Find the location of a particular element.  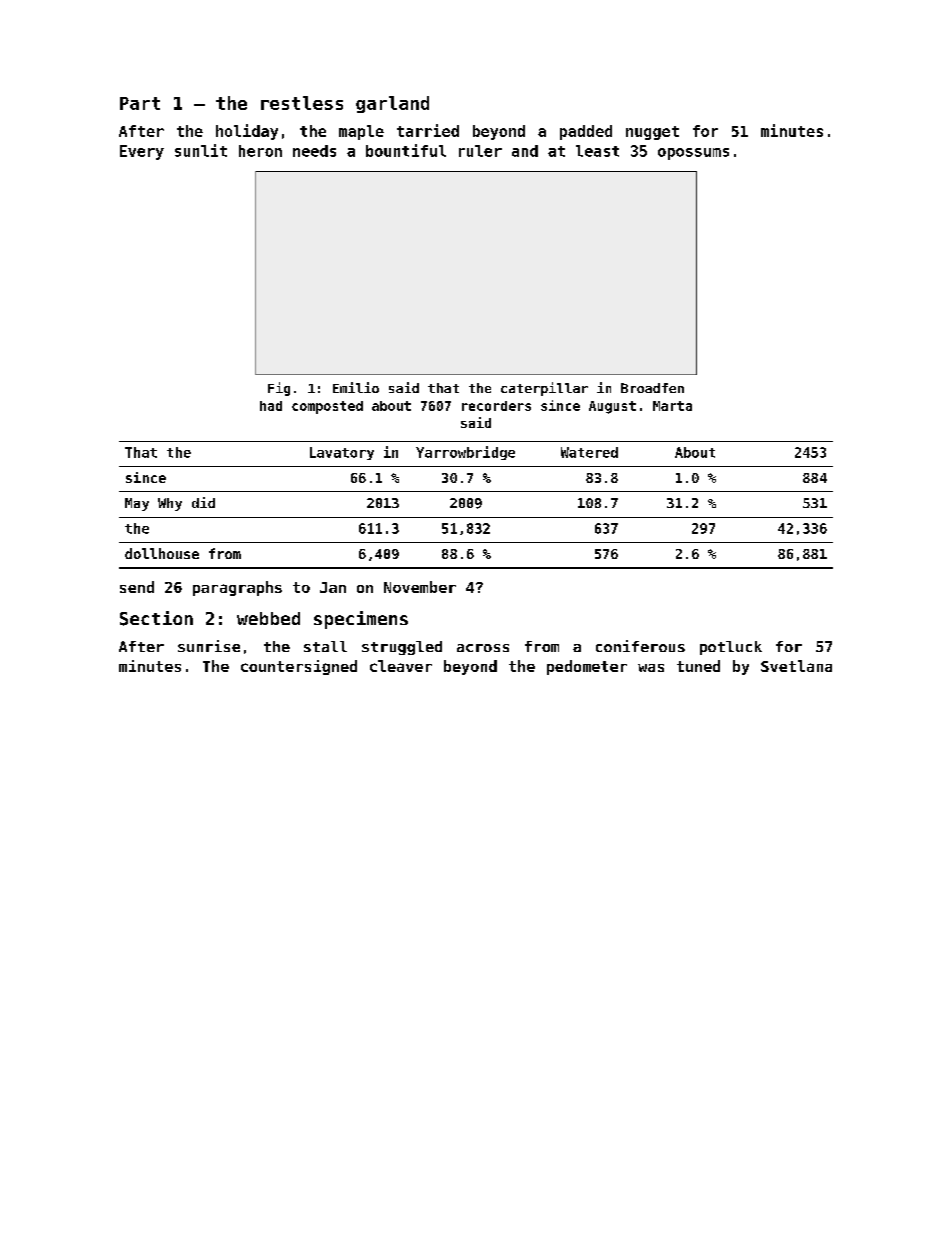

least is located at coordinates (597, 151).
